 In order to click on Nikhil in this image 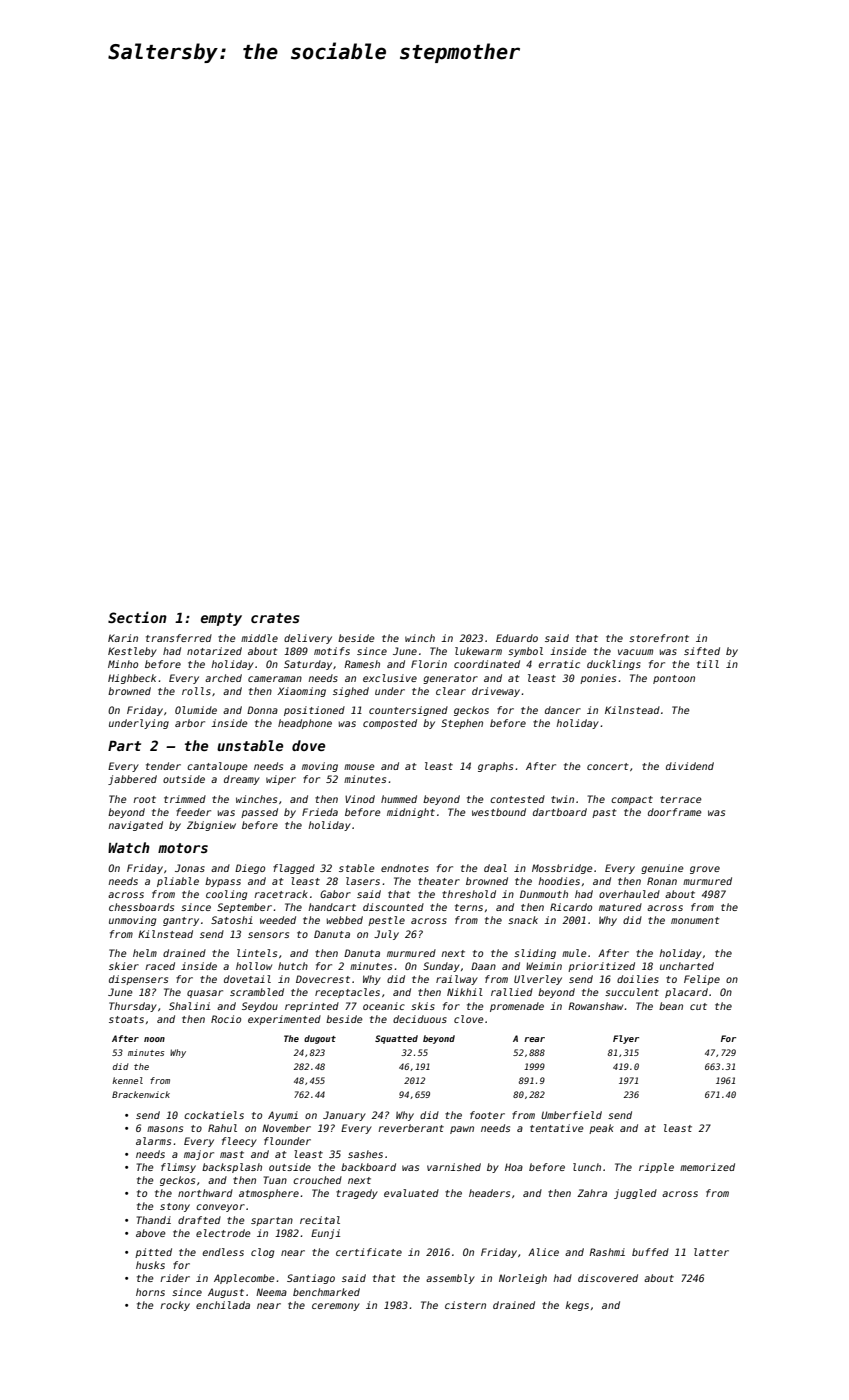, I will do `click(465, 992)`.
